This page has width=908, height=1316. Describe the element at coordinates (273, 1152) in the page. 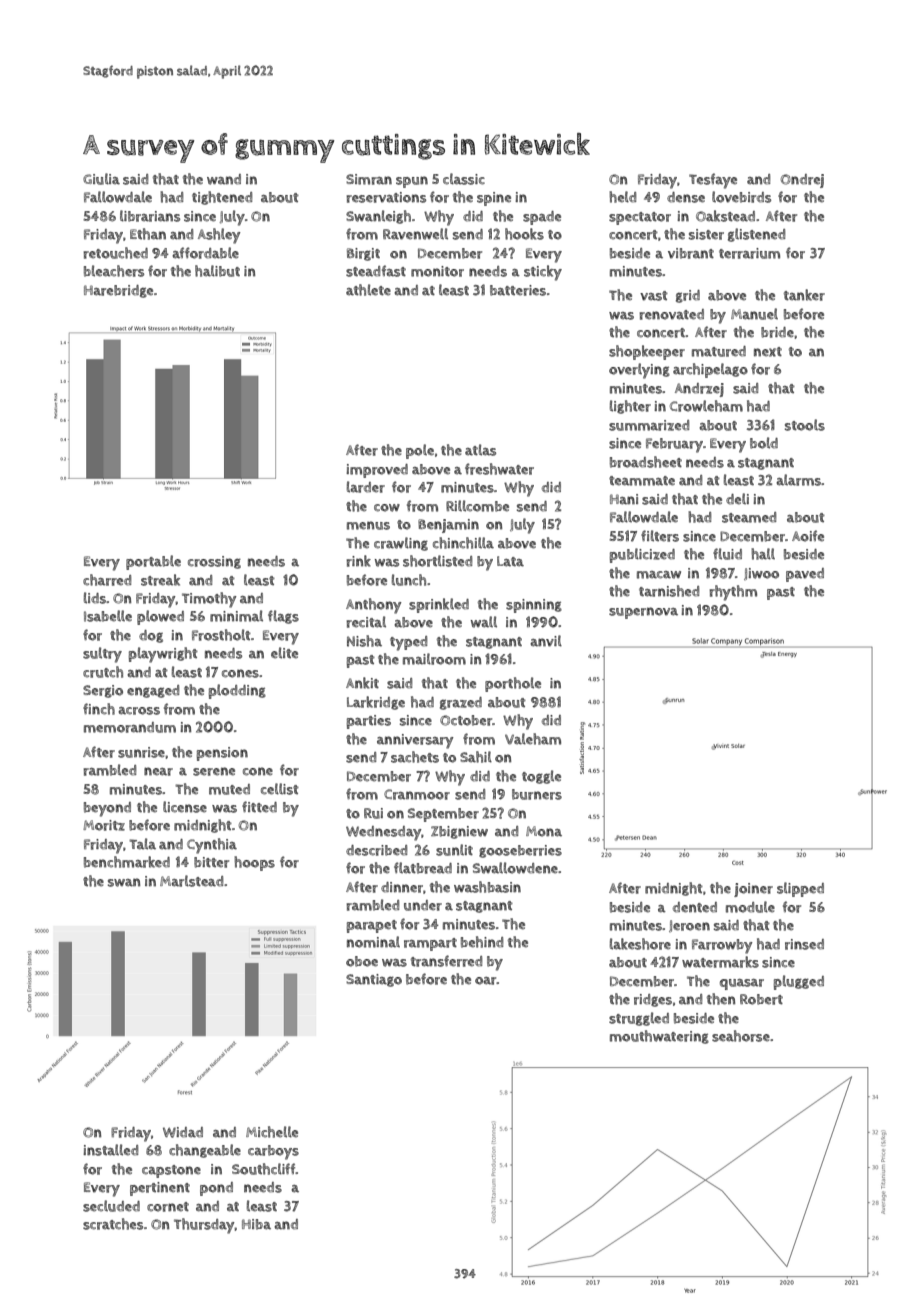

I see `carboys` at that location.
